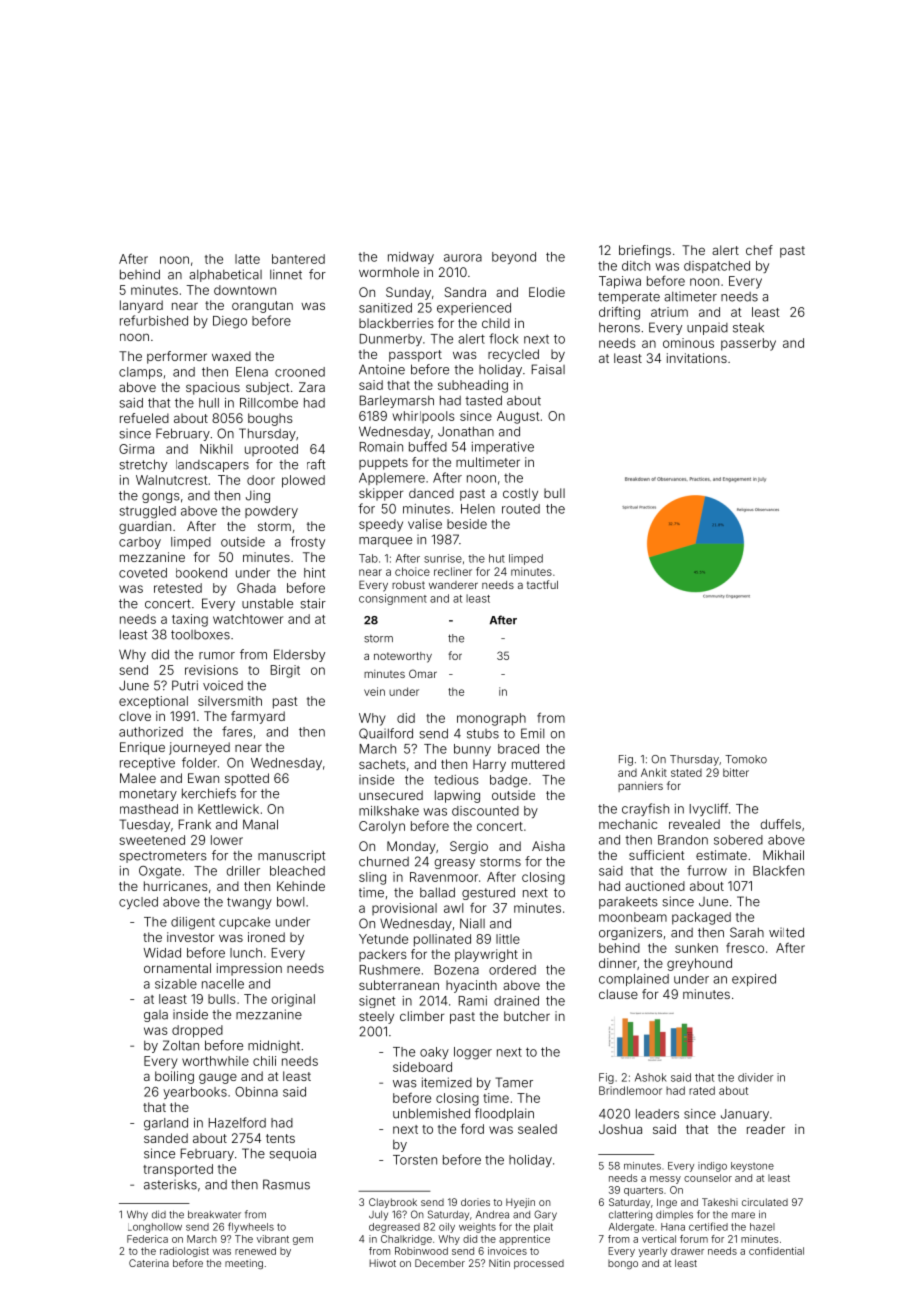 The height and width of the screenshot is (1308, 924). What do you see at coordinates (298, 259) in the screenshot?
I see `bantered` at bounding box center [298, 259].
